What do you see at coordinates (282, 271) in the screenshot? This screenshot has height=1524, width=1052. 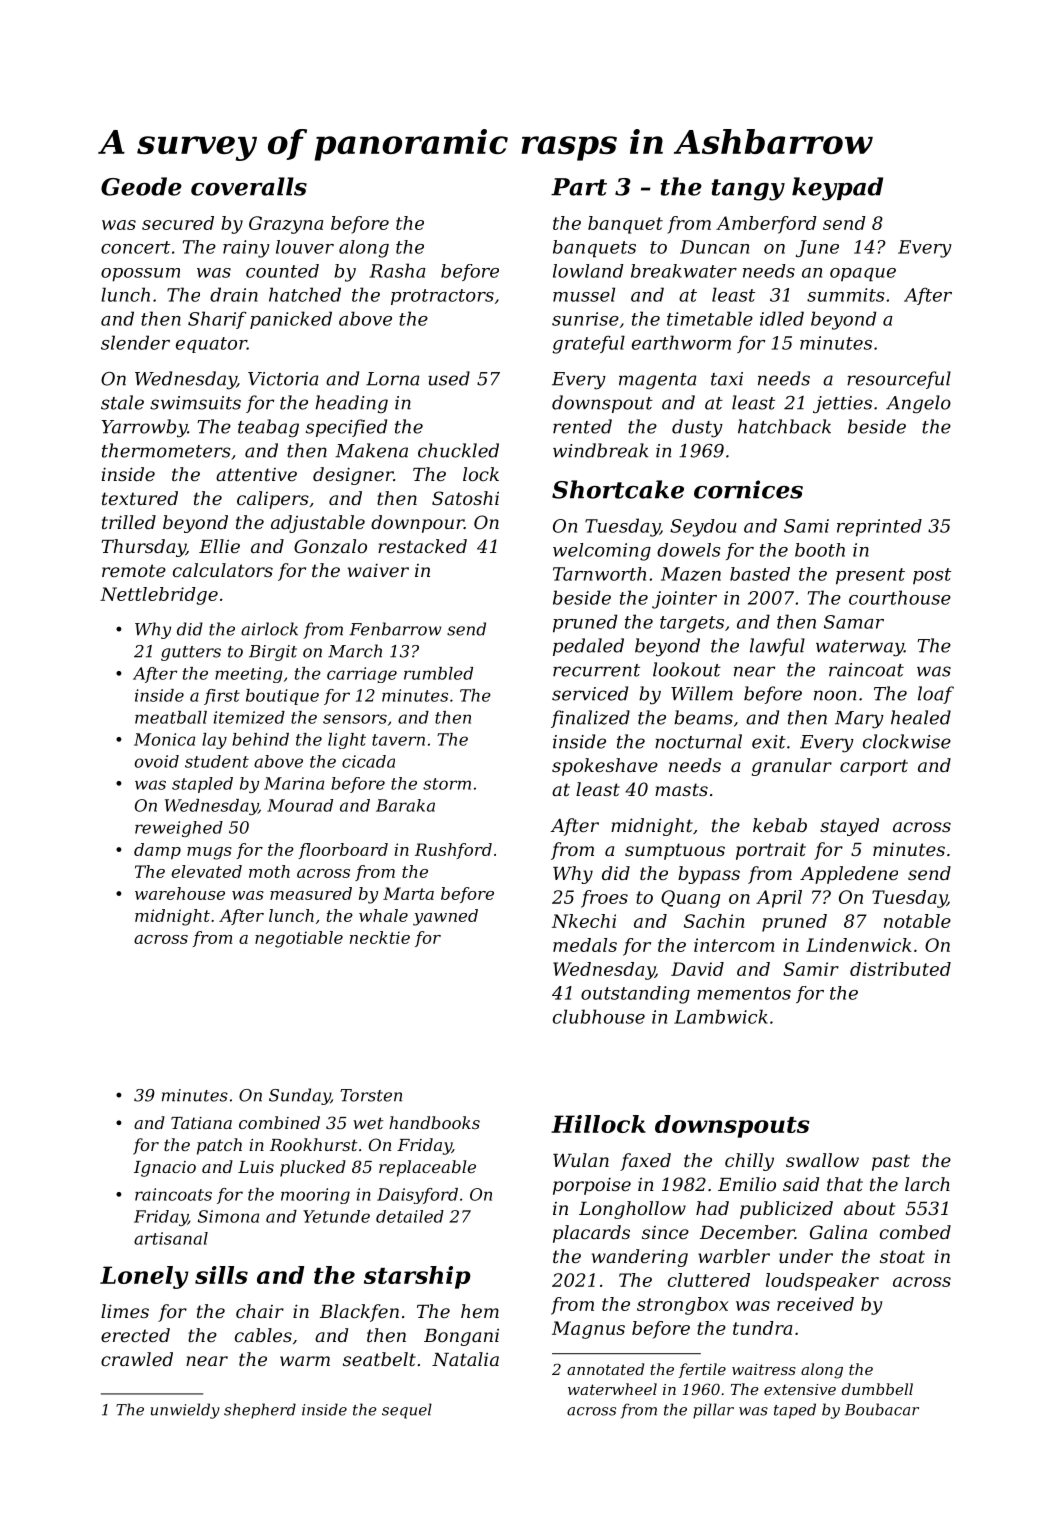 I see `counted` at bounding box center [282, 271].
